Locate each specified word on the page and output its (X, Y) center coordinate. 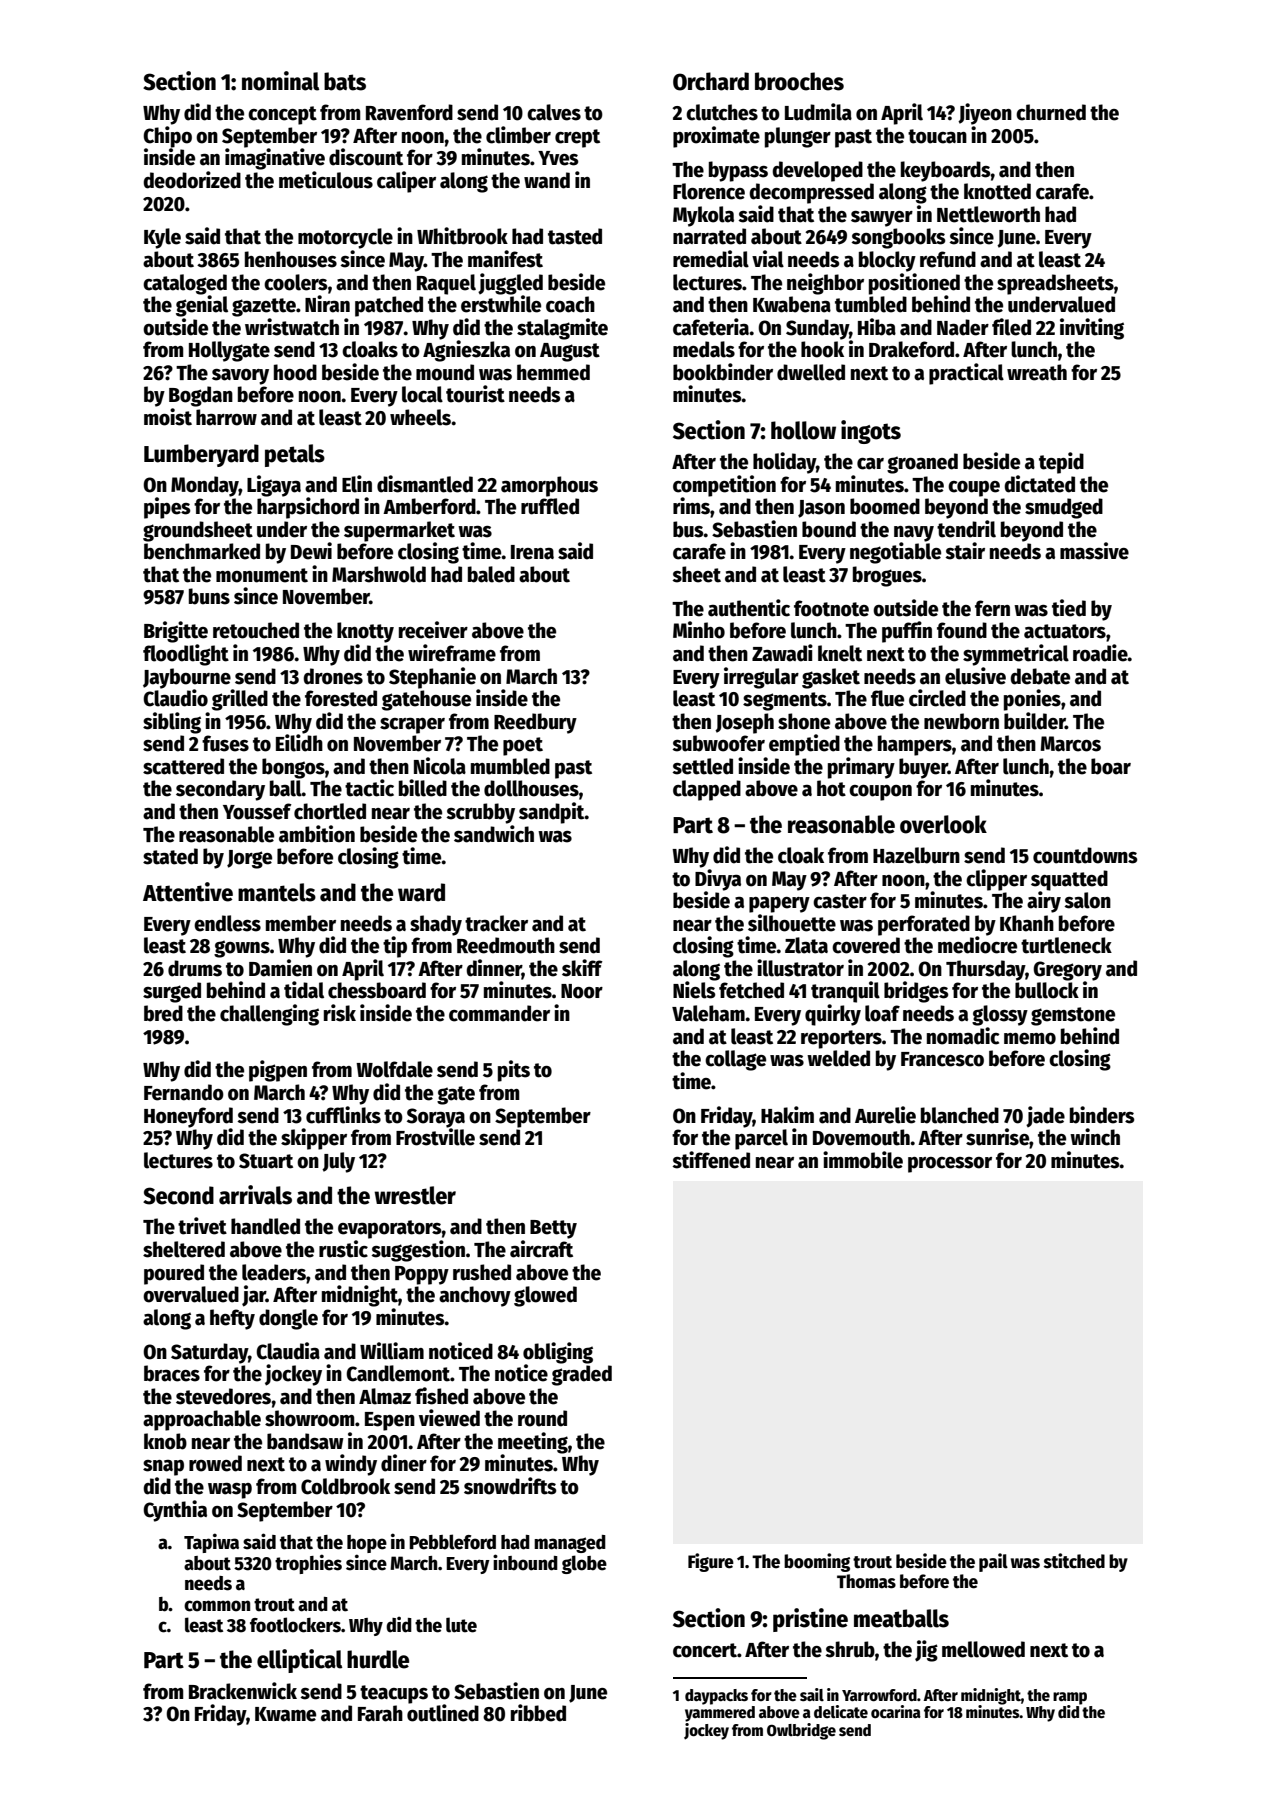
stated (170, 856)
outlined (443, 1713)
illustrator (800, 968)
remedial (711, 259)
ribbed (538, 1713)
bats (345, 81)
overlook (943, 824)
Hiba (877, 327)
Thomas (866, 1581)
